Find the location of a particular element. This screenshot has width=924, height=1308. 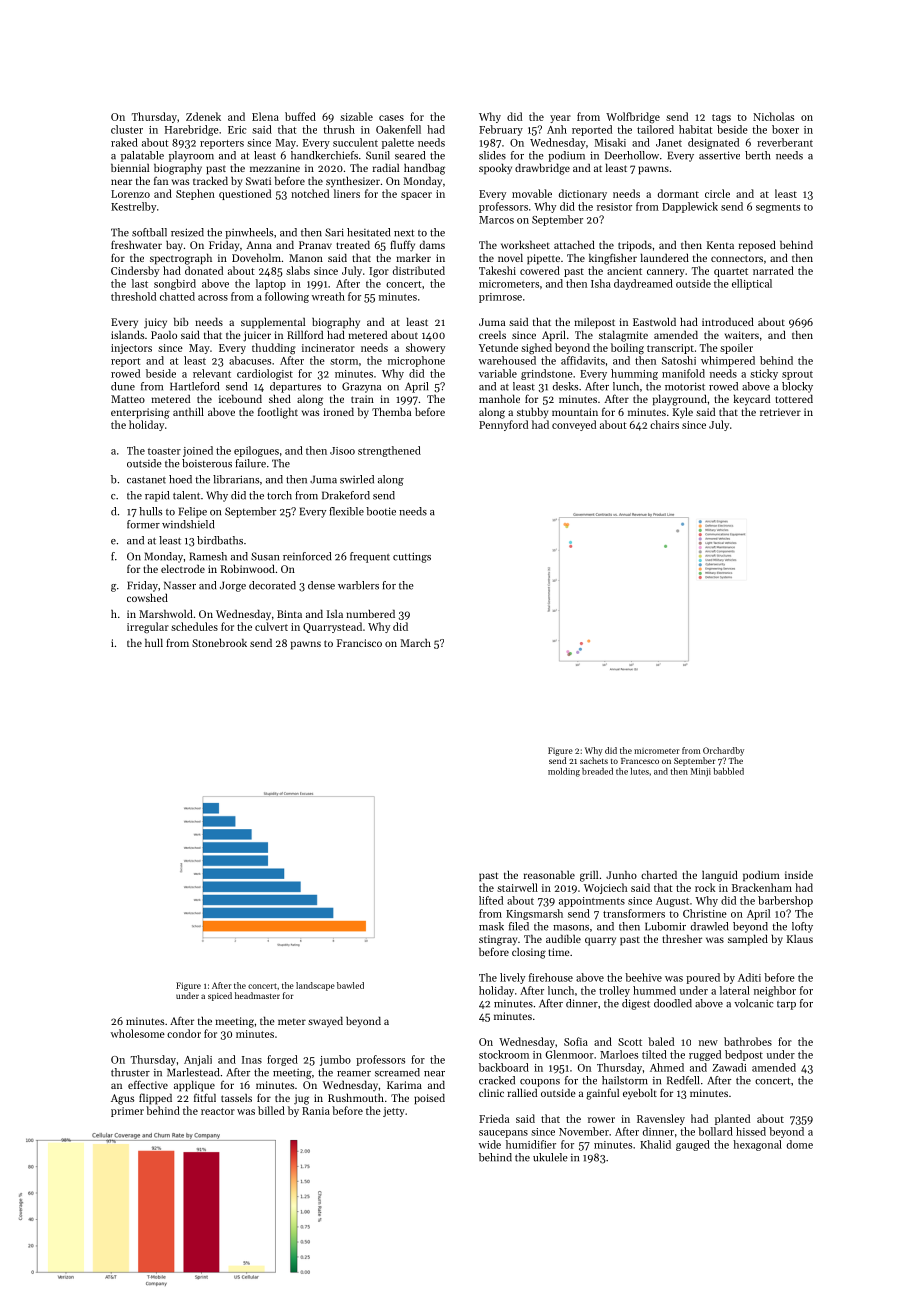

reactor is located at coordinates (218, 1111).
